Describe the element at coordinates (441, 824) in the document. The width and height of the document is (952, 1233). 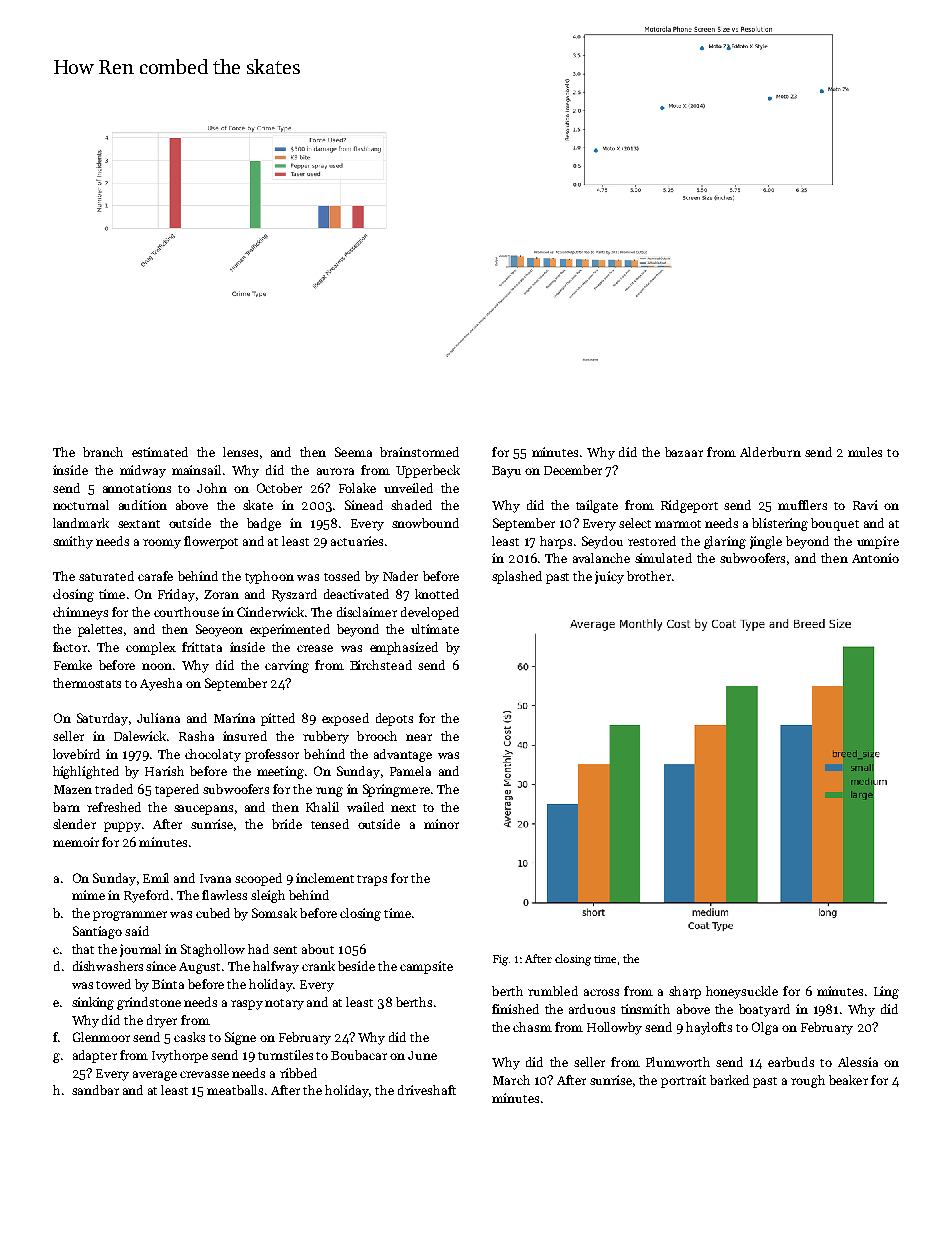
I see `minor` at that location.
